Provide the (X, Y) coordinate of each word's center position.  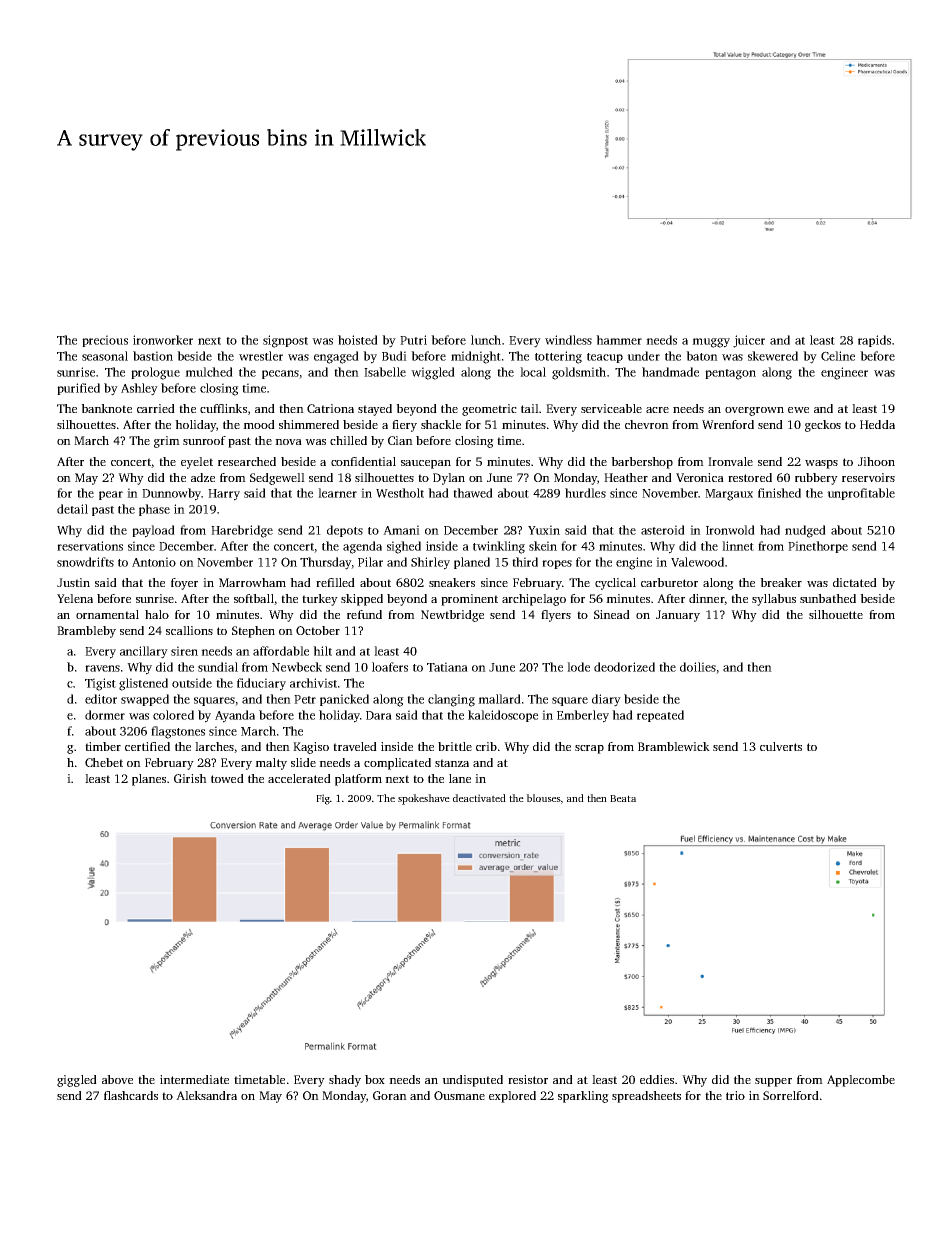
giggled (77, 1081)
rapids (874, 341)
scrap (589, 749)
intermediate (194, 1079)
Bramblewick (674, 746)
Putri (413, 340)
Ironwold (730, 530)
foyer (184, 584)
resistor (528, 1079)
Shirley (430, 563)
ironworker (163, 340)
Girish (190, 778)
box (375, 1079)
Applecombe (861, 1081)
